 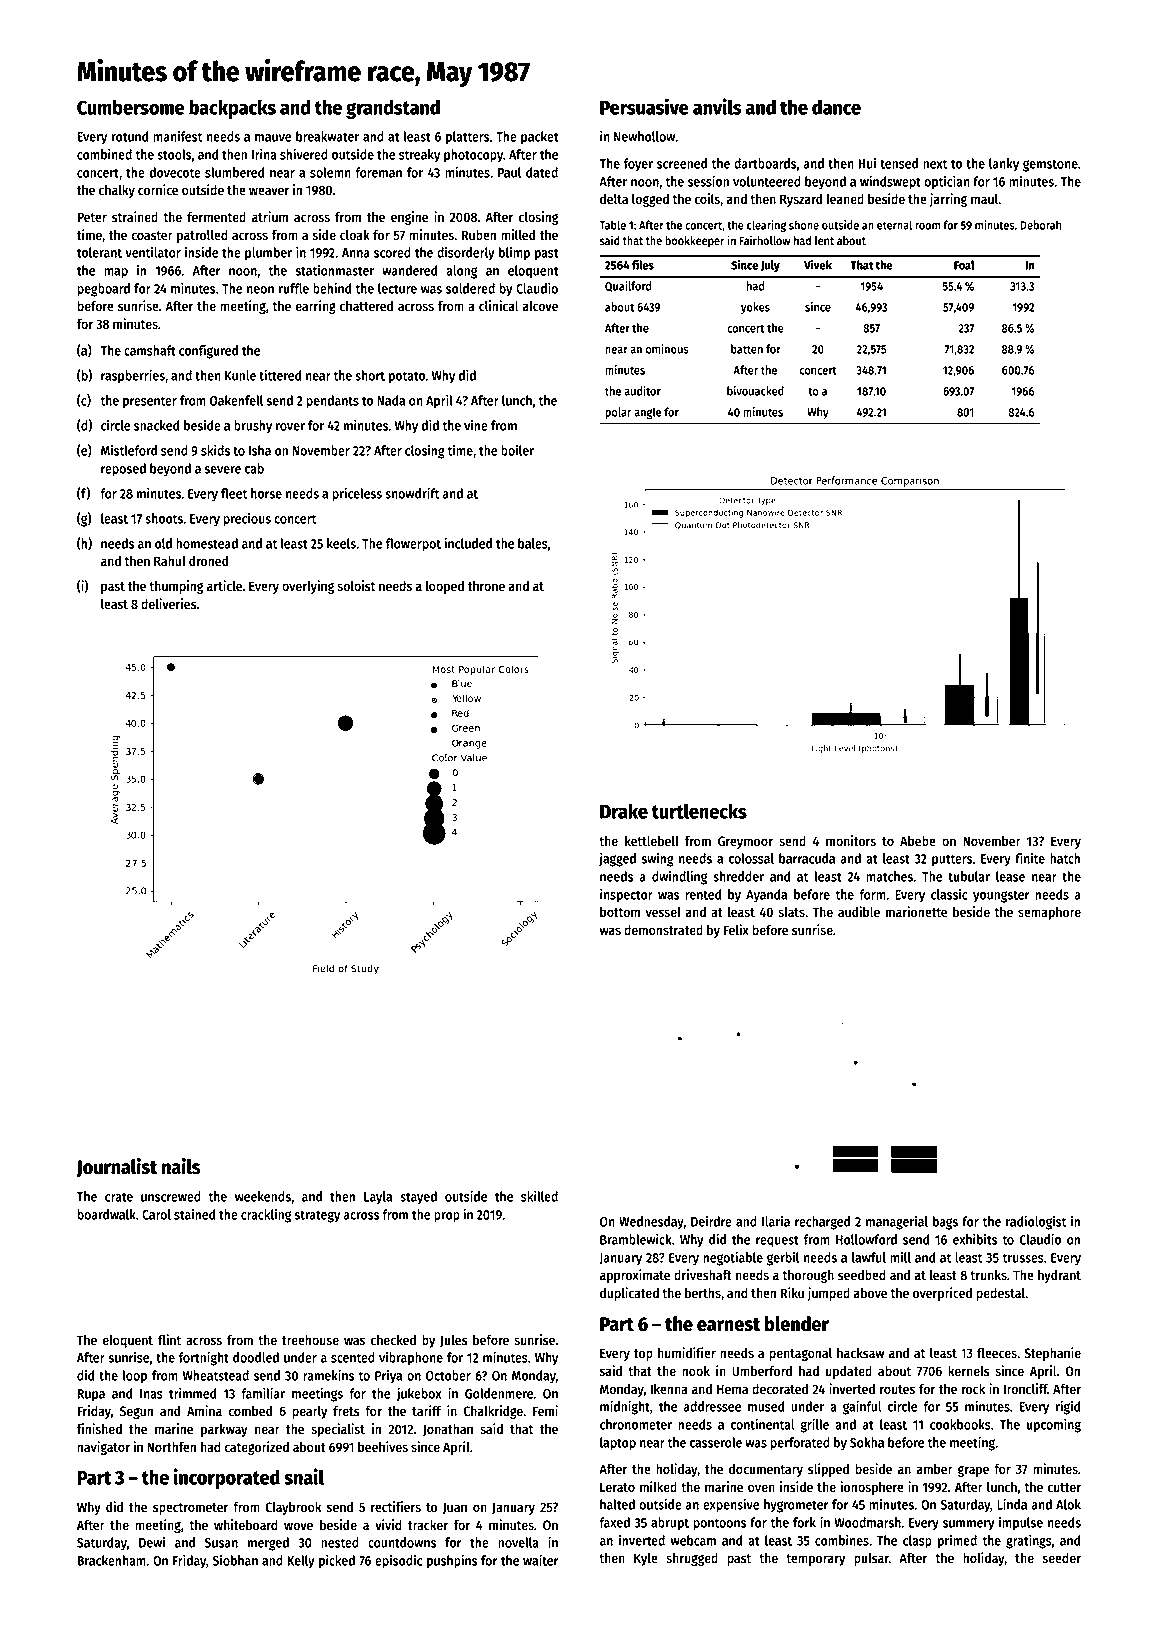 I want to click on soloist, so click(x=356, y=586).
